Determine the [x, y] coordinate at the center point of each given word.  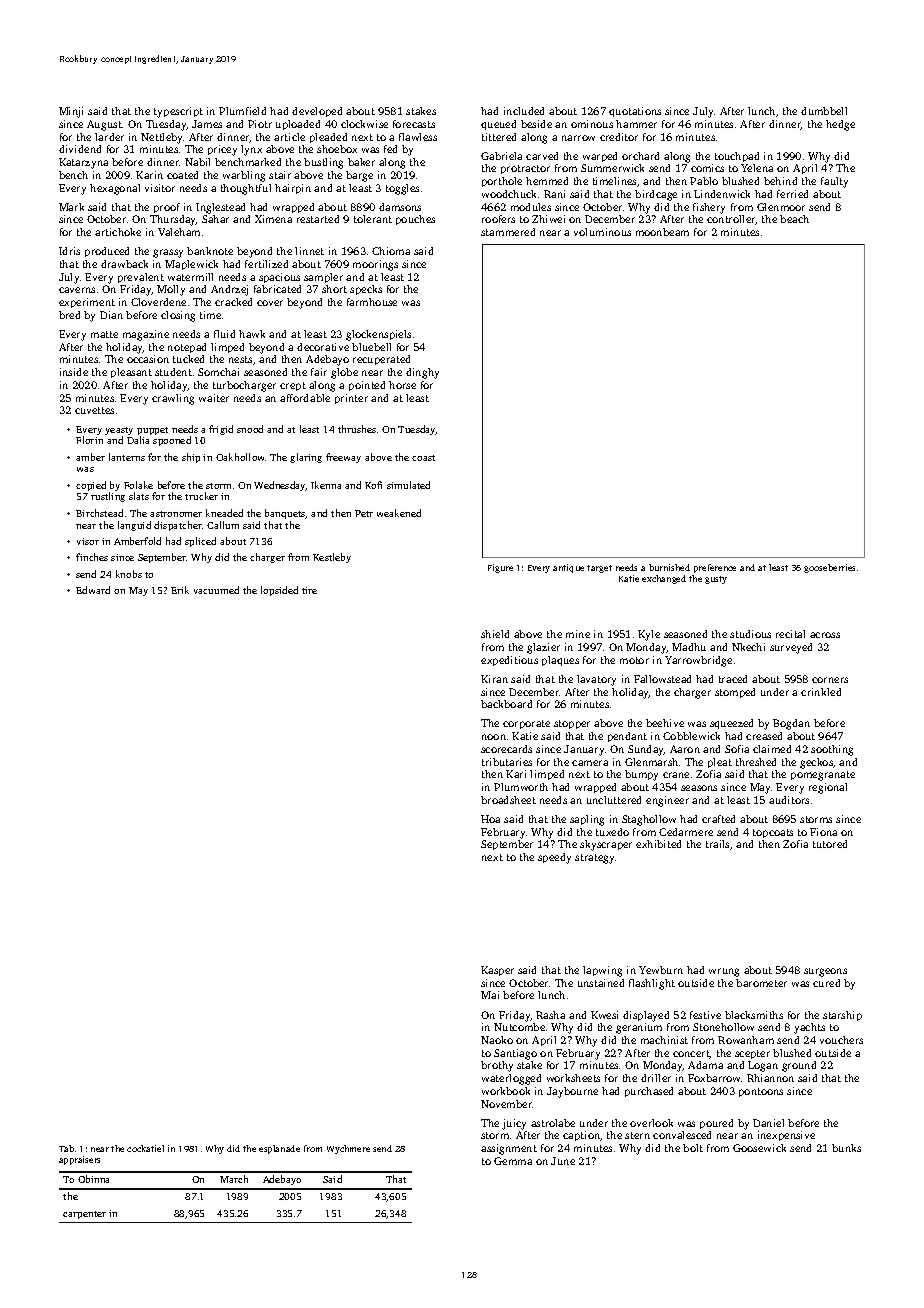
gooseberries [829, 568]
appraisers [79, 1160]
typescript [178, 112]
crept [293, 386]
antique [568, 568]
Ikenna [326, 485]
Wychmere [348, 1149]
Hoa [490, 819]
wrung [724, 972]
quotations [635, 112]
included [524, 111]
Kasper [497, 971]
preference [715, 568]
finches [92, 557]
